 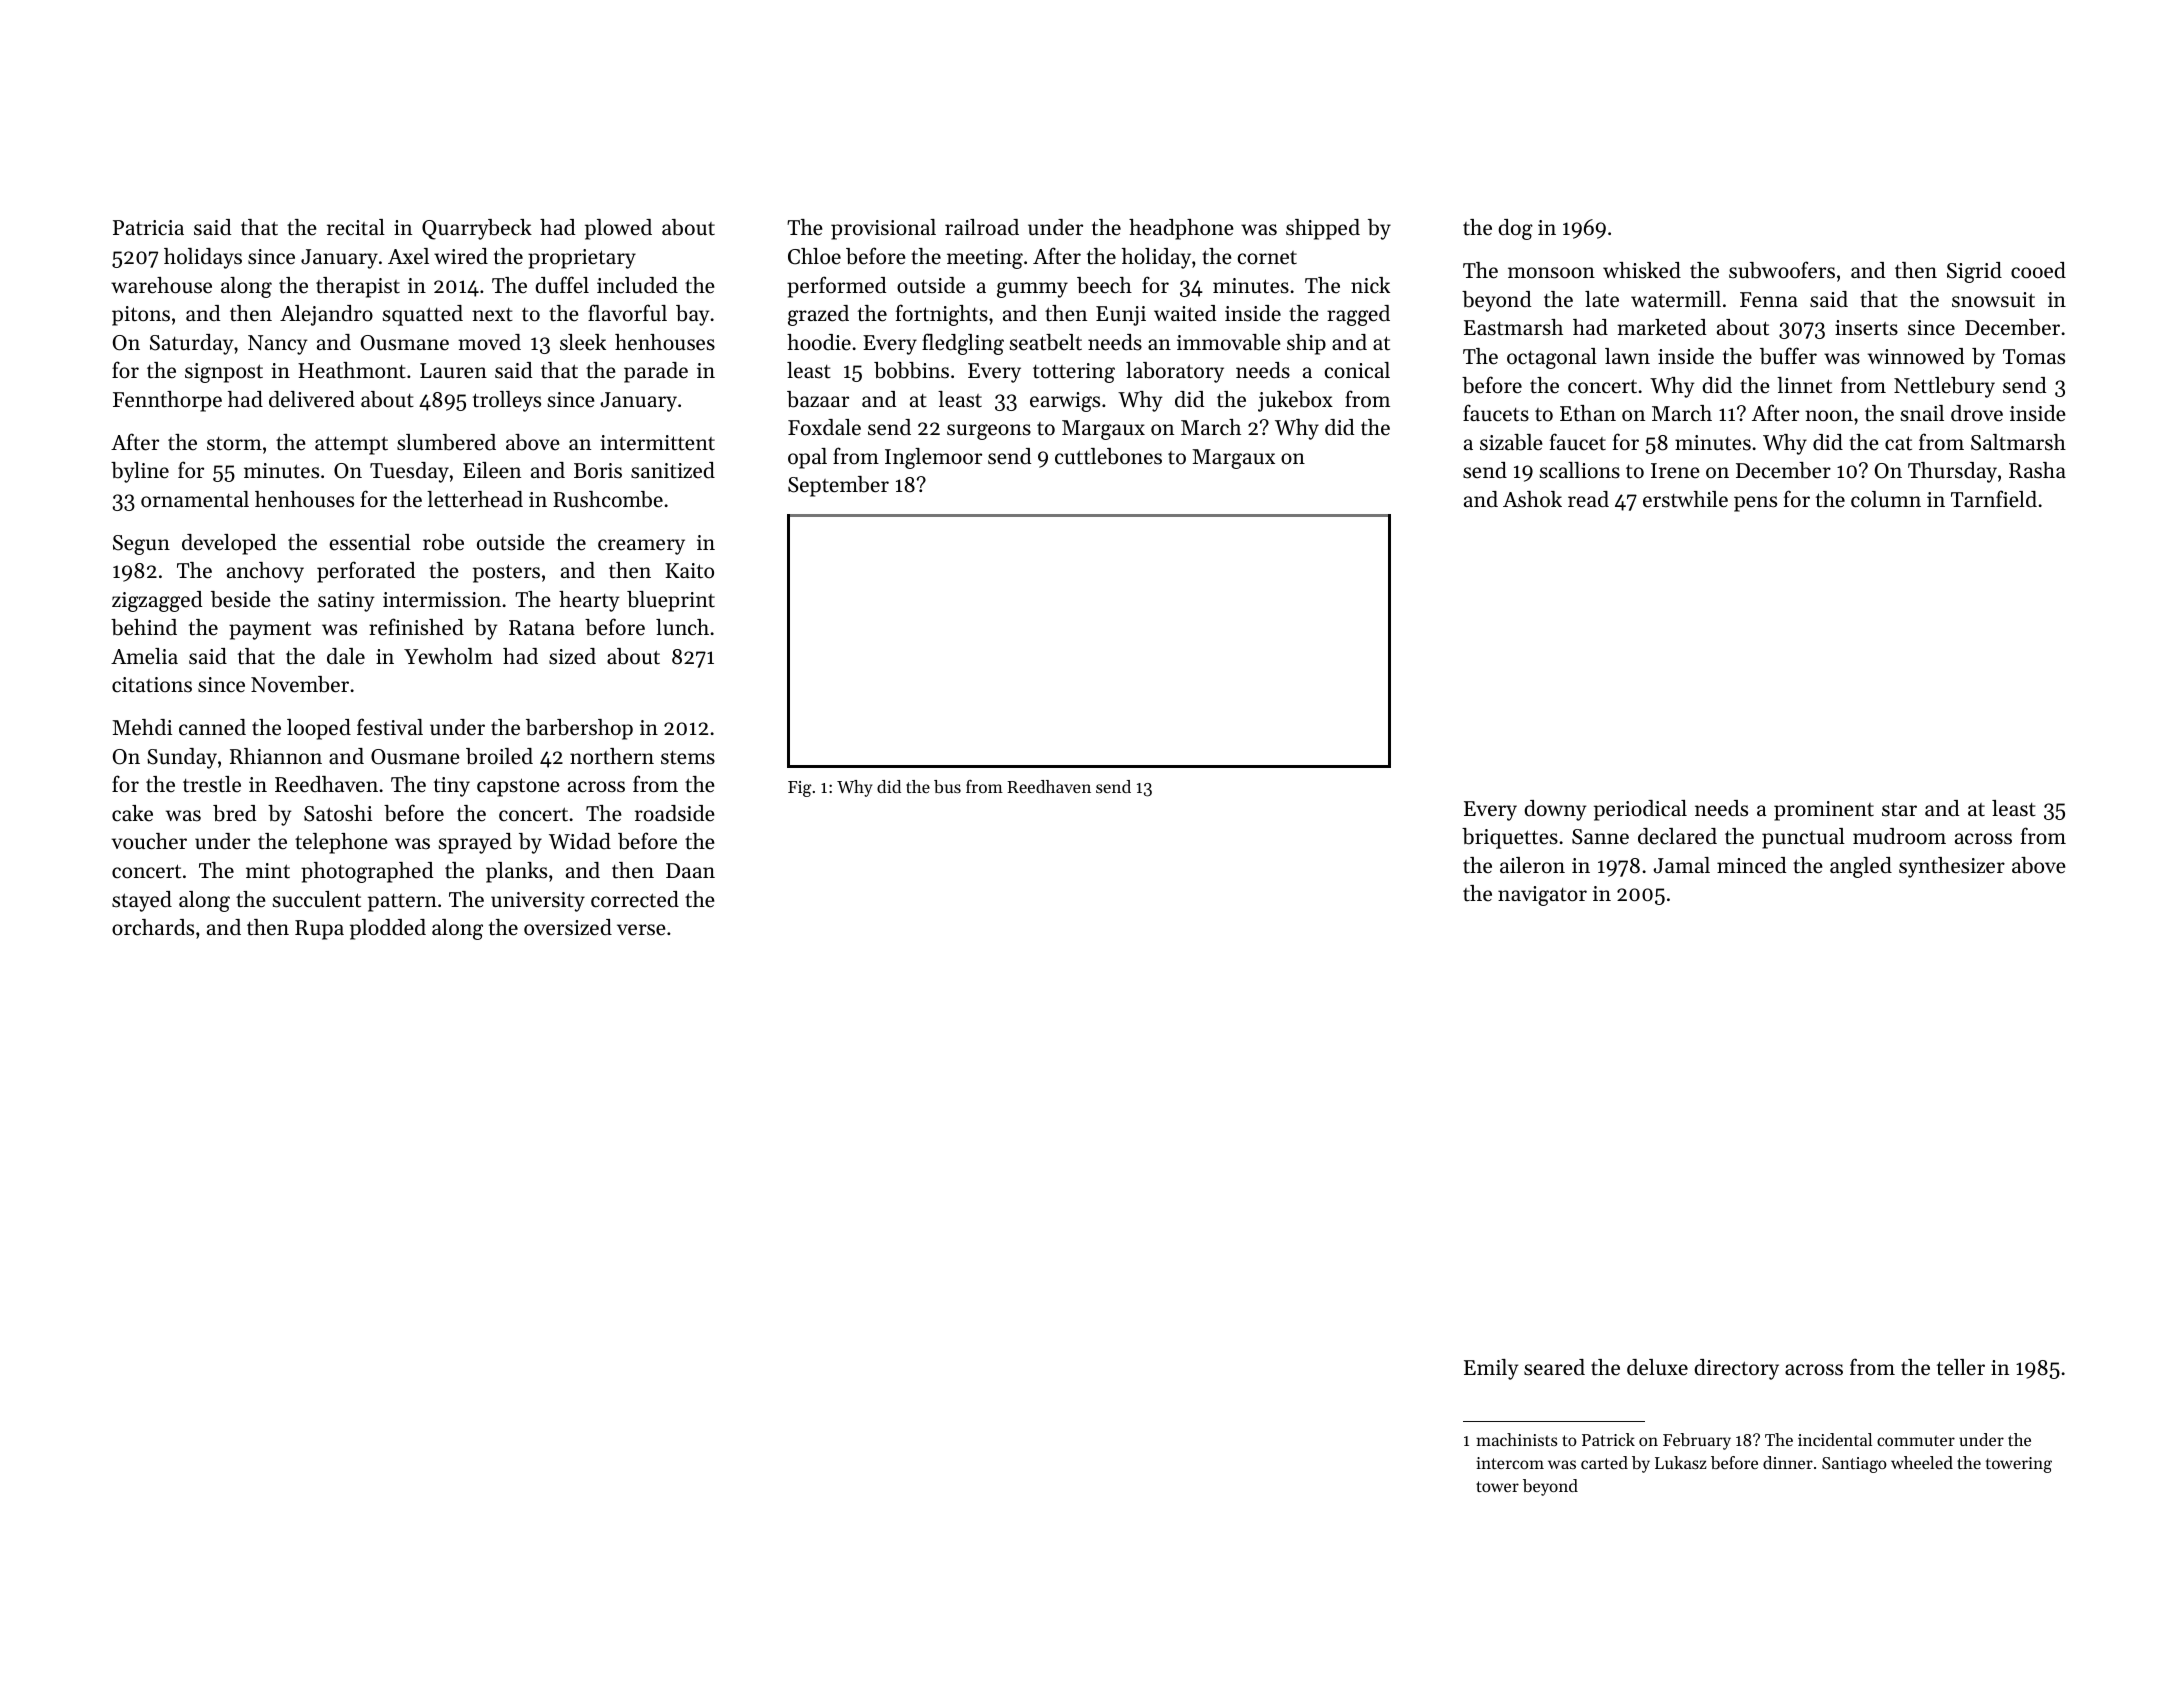 What do you see at coordinates (1994, 499) in the screenshot?
I see `Tarnfield` at bounding box center [1994, 499].
